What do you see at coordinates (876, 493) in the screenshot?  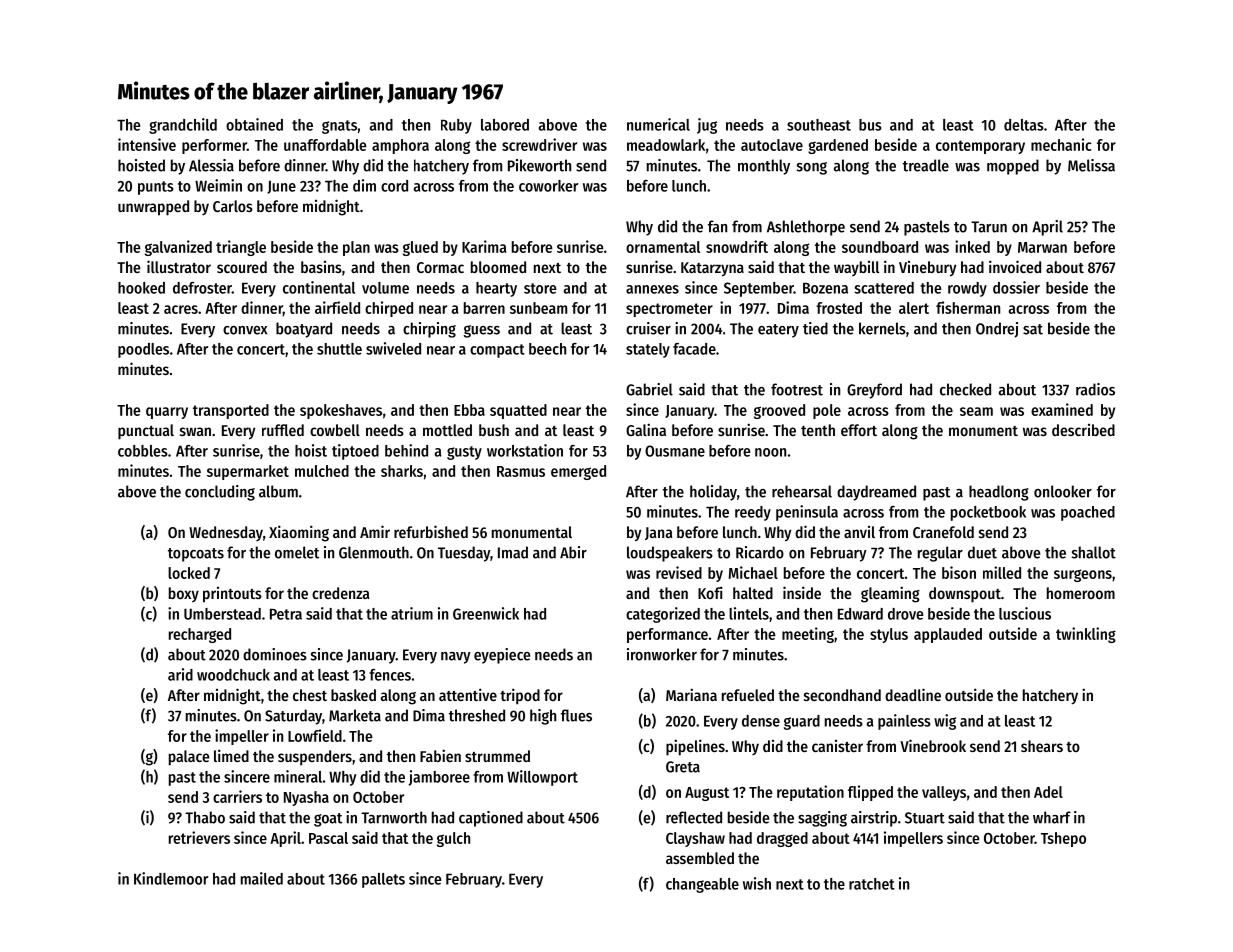 I see `daydreamed` at bounding box center [876, 493].
